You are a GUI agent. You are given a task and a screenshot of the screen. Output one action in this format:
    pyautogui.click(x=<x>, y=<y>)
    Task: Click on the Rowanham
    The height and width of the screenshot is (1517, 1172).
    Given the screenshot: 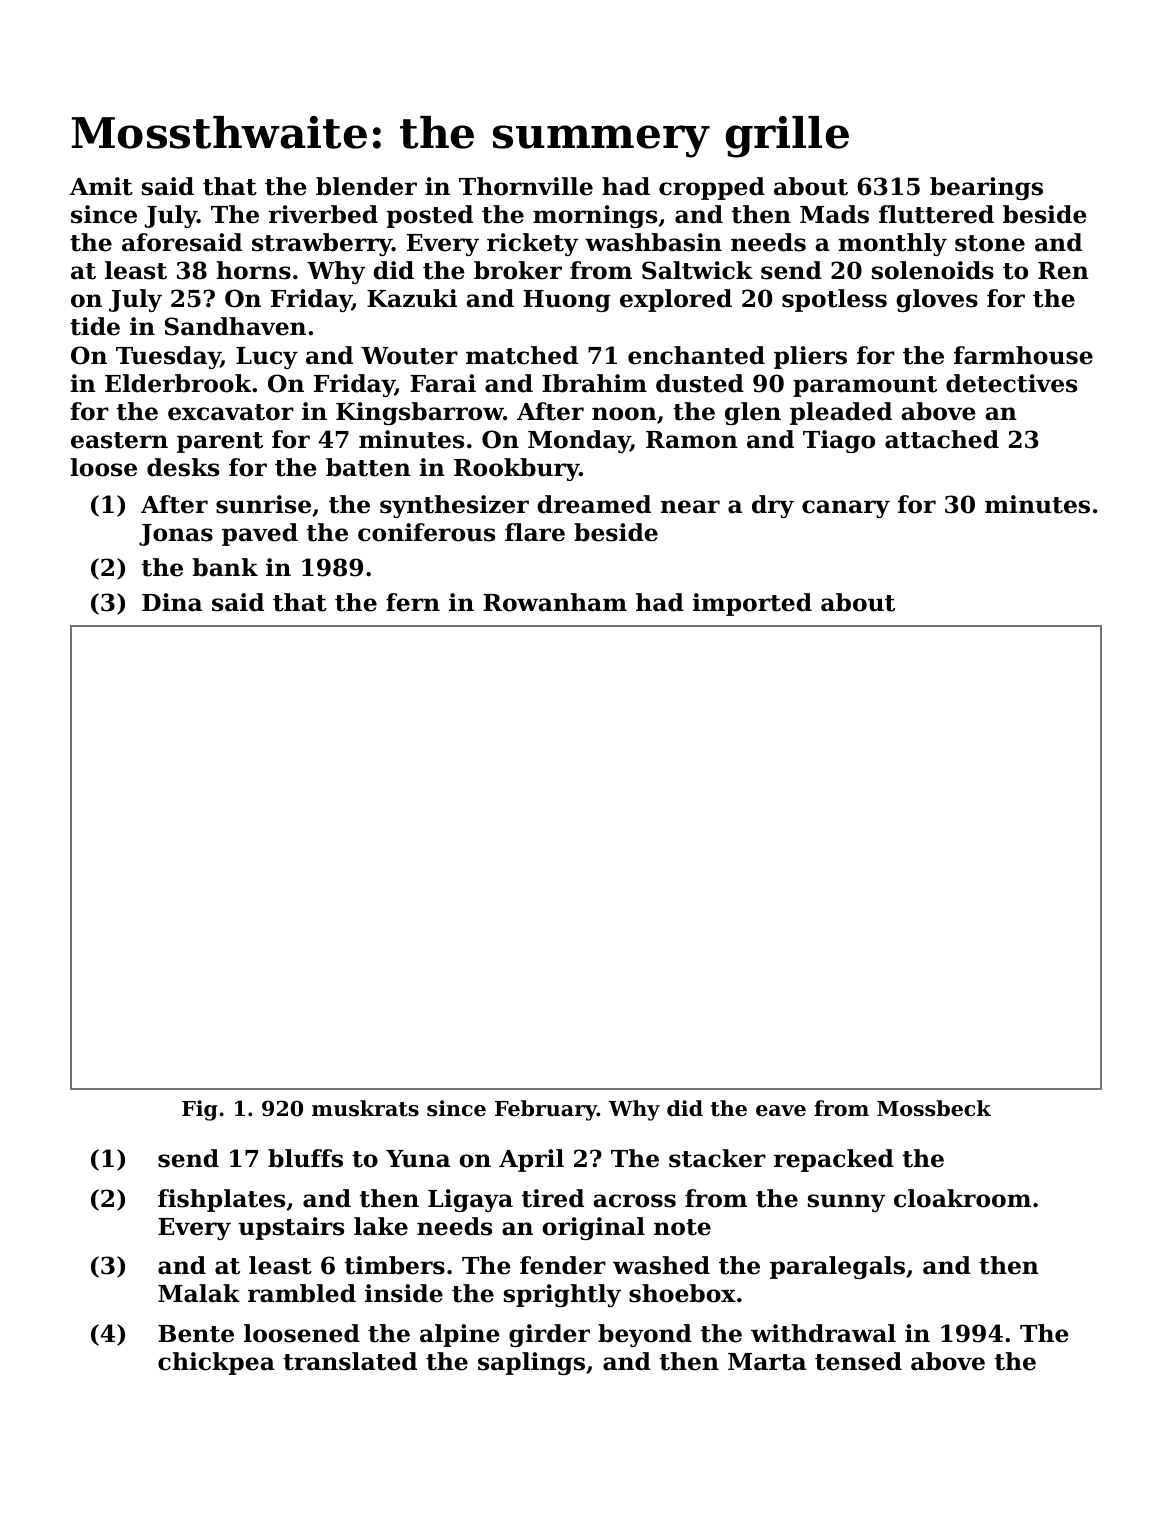 What is the action you would take?
    pyautogui.click(x=555, y=602)
